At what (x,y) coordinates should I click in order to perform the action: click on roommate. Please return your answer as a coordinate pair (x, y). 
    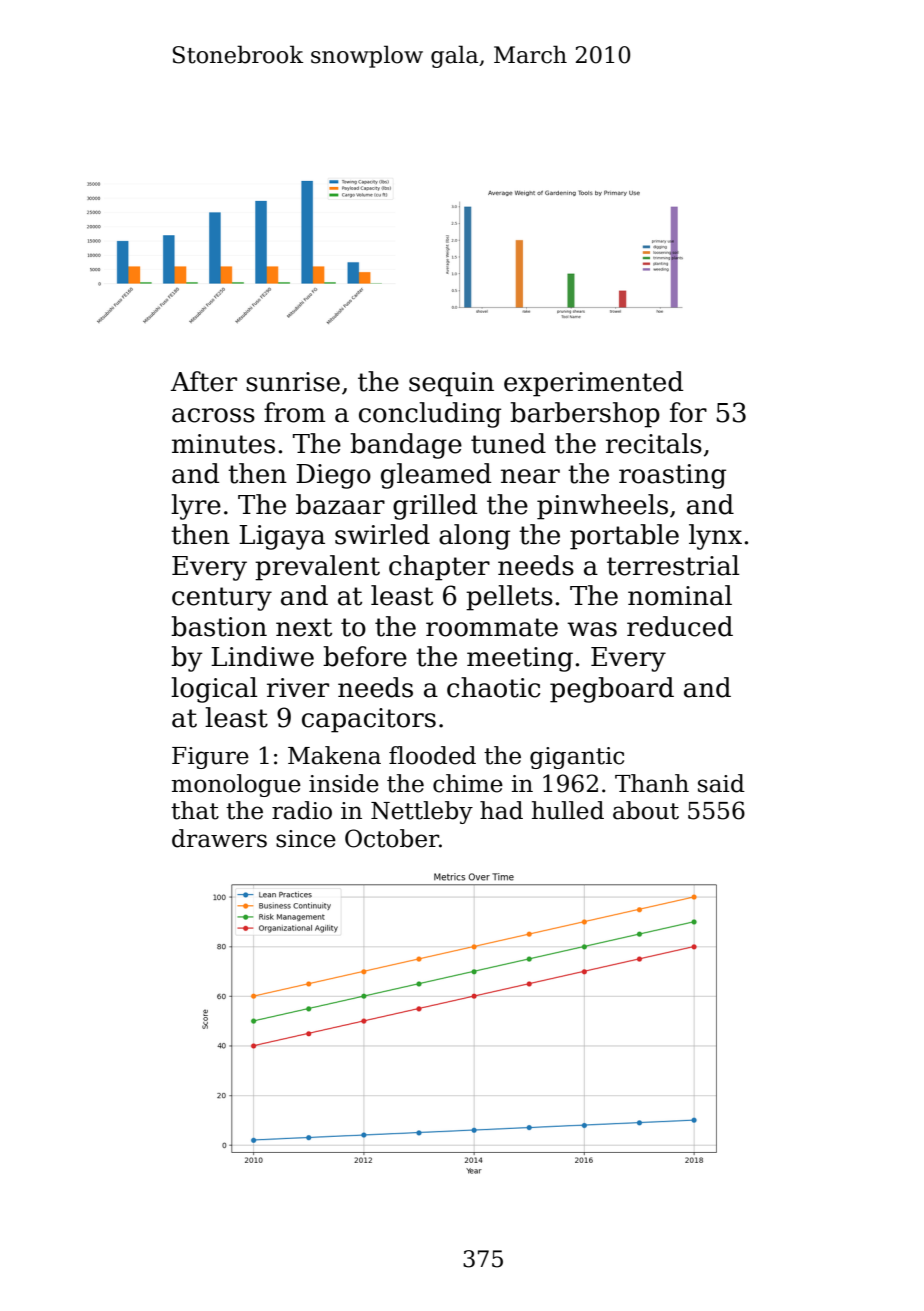
    Looking at the image, I should click on (492, 627).
